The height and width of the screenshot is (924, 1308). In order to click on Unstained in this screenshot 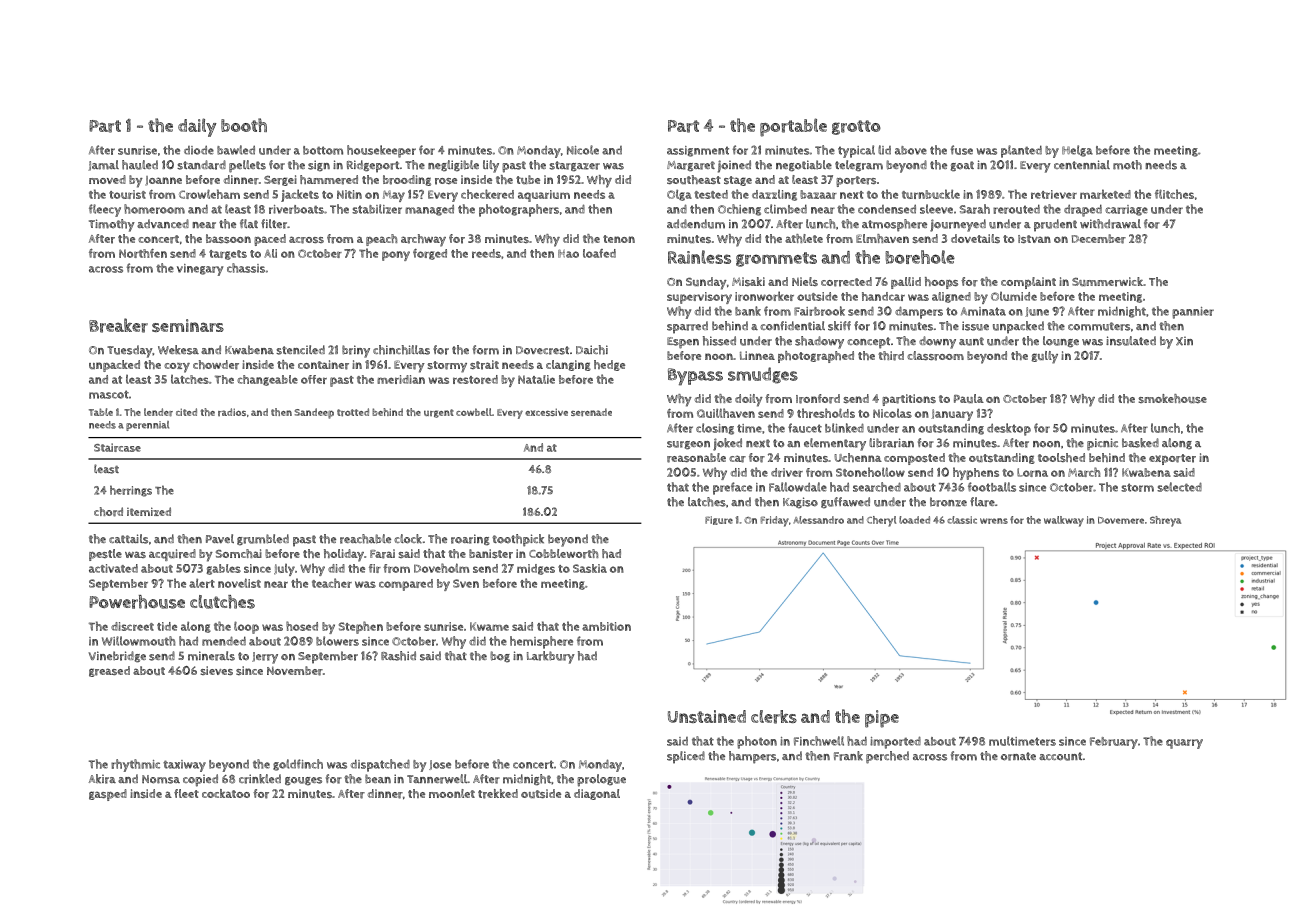, I will do `click(707, 716)`.
